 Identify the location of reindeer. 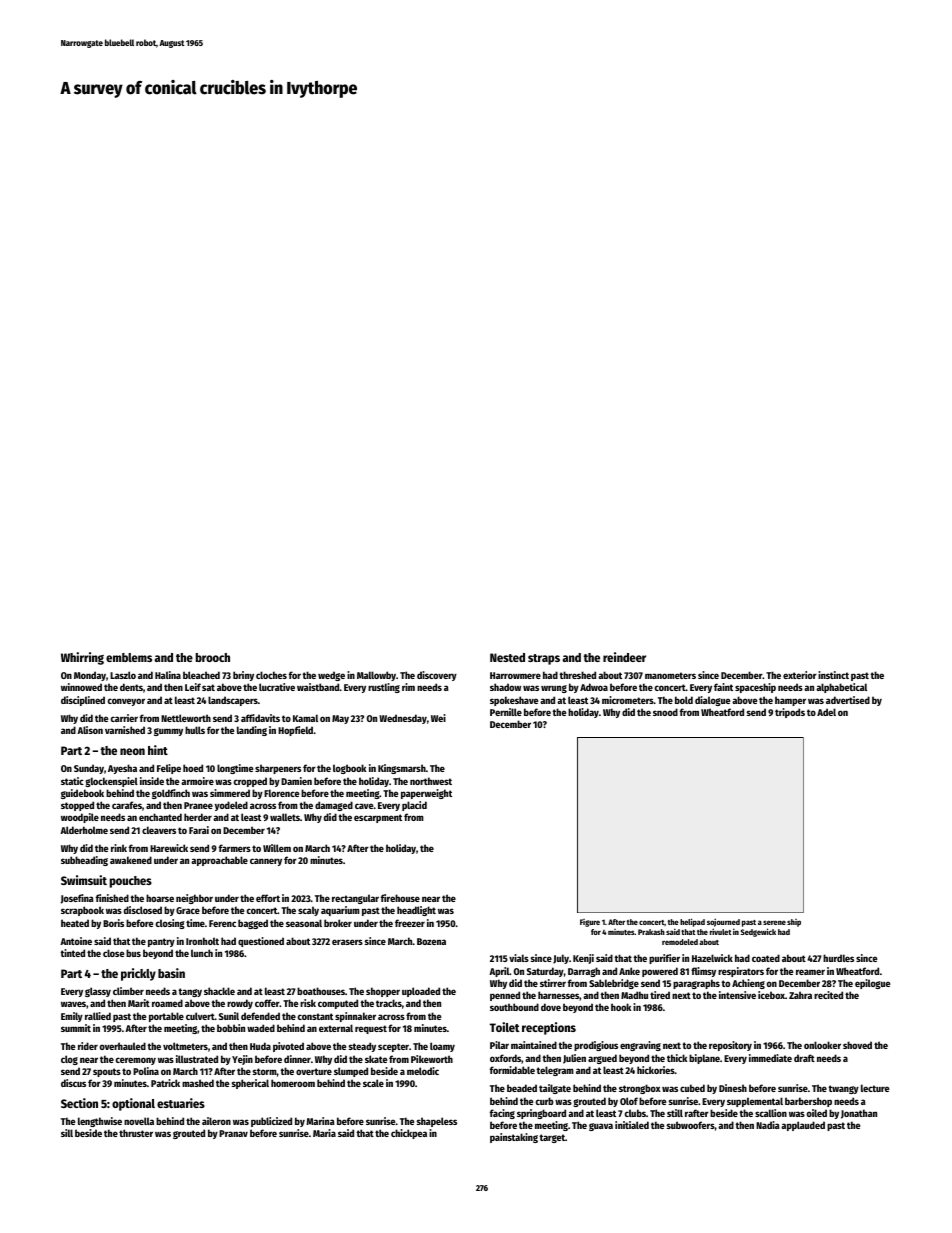
(624, 657).
